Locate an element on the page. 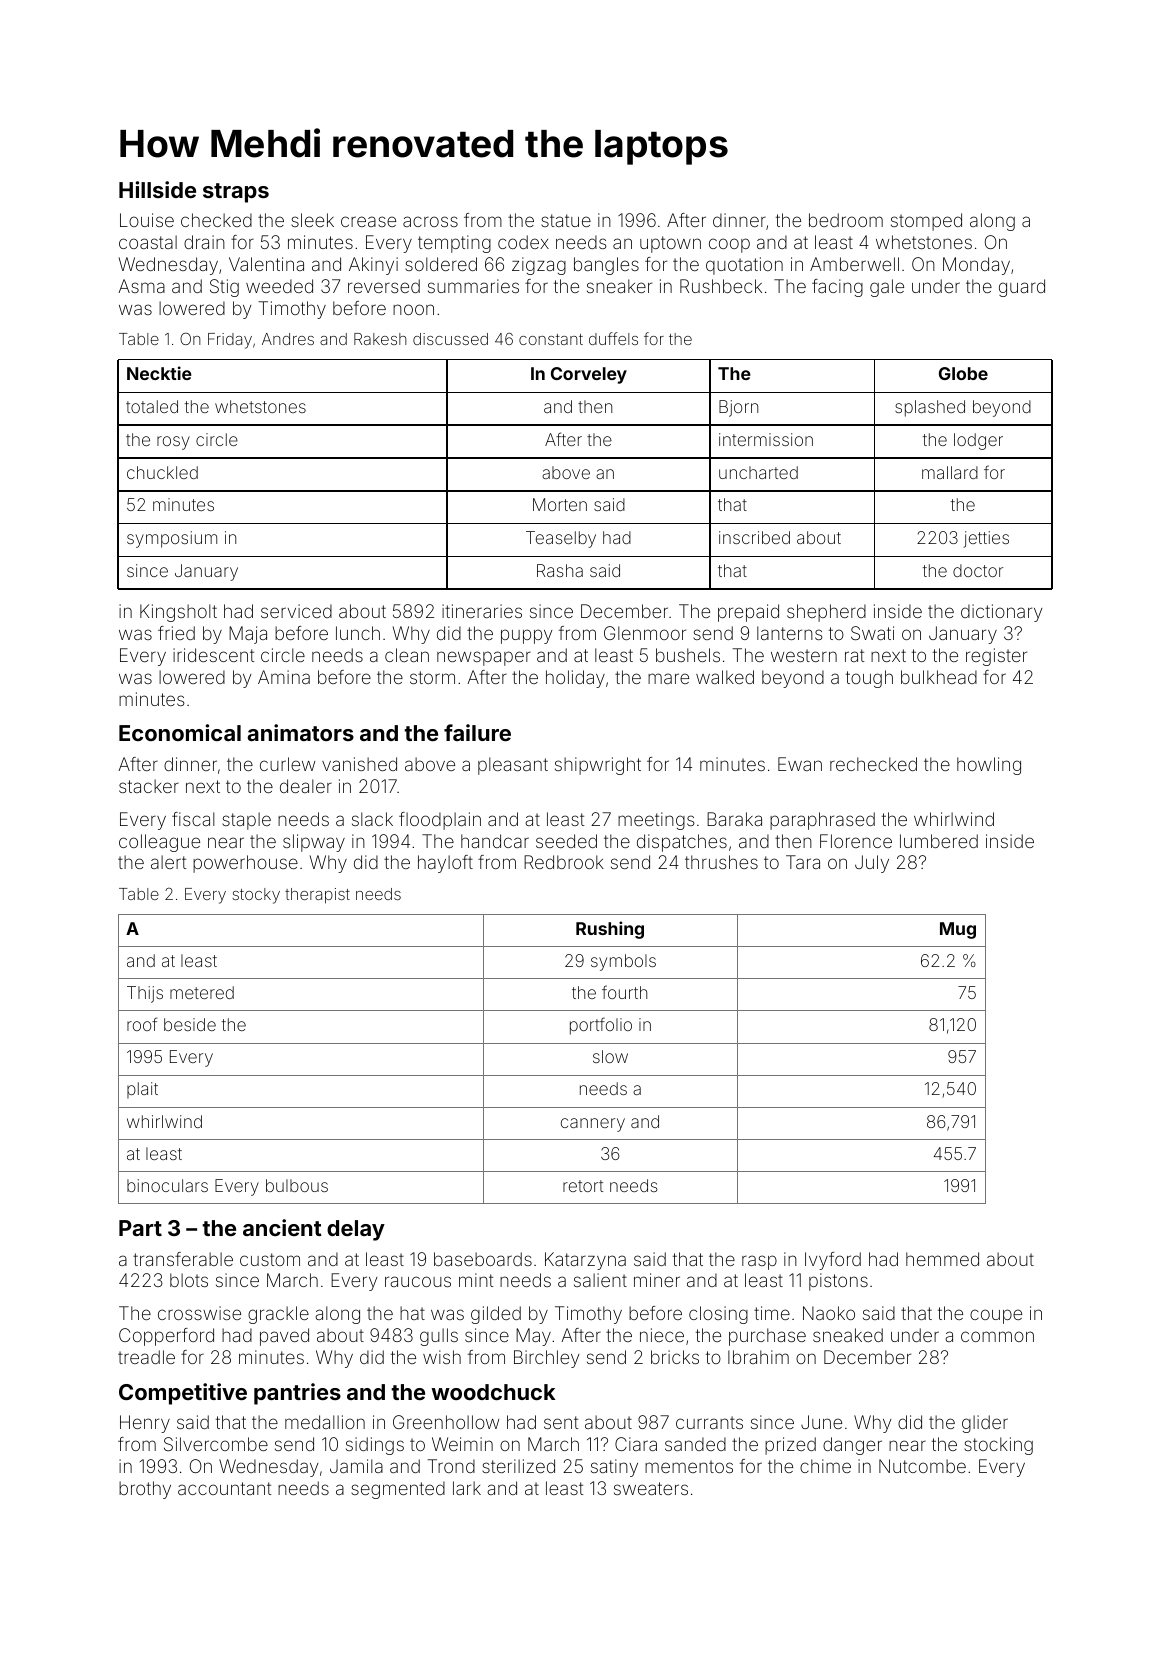 The width and height of the document is (1170, 1655). accountant is located at coordinates (224, 1488).
